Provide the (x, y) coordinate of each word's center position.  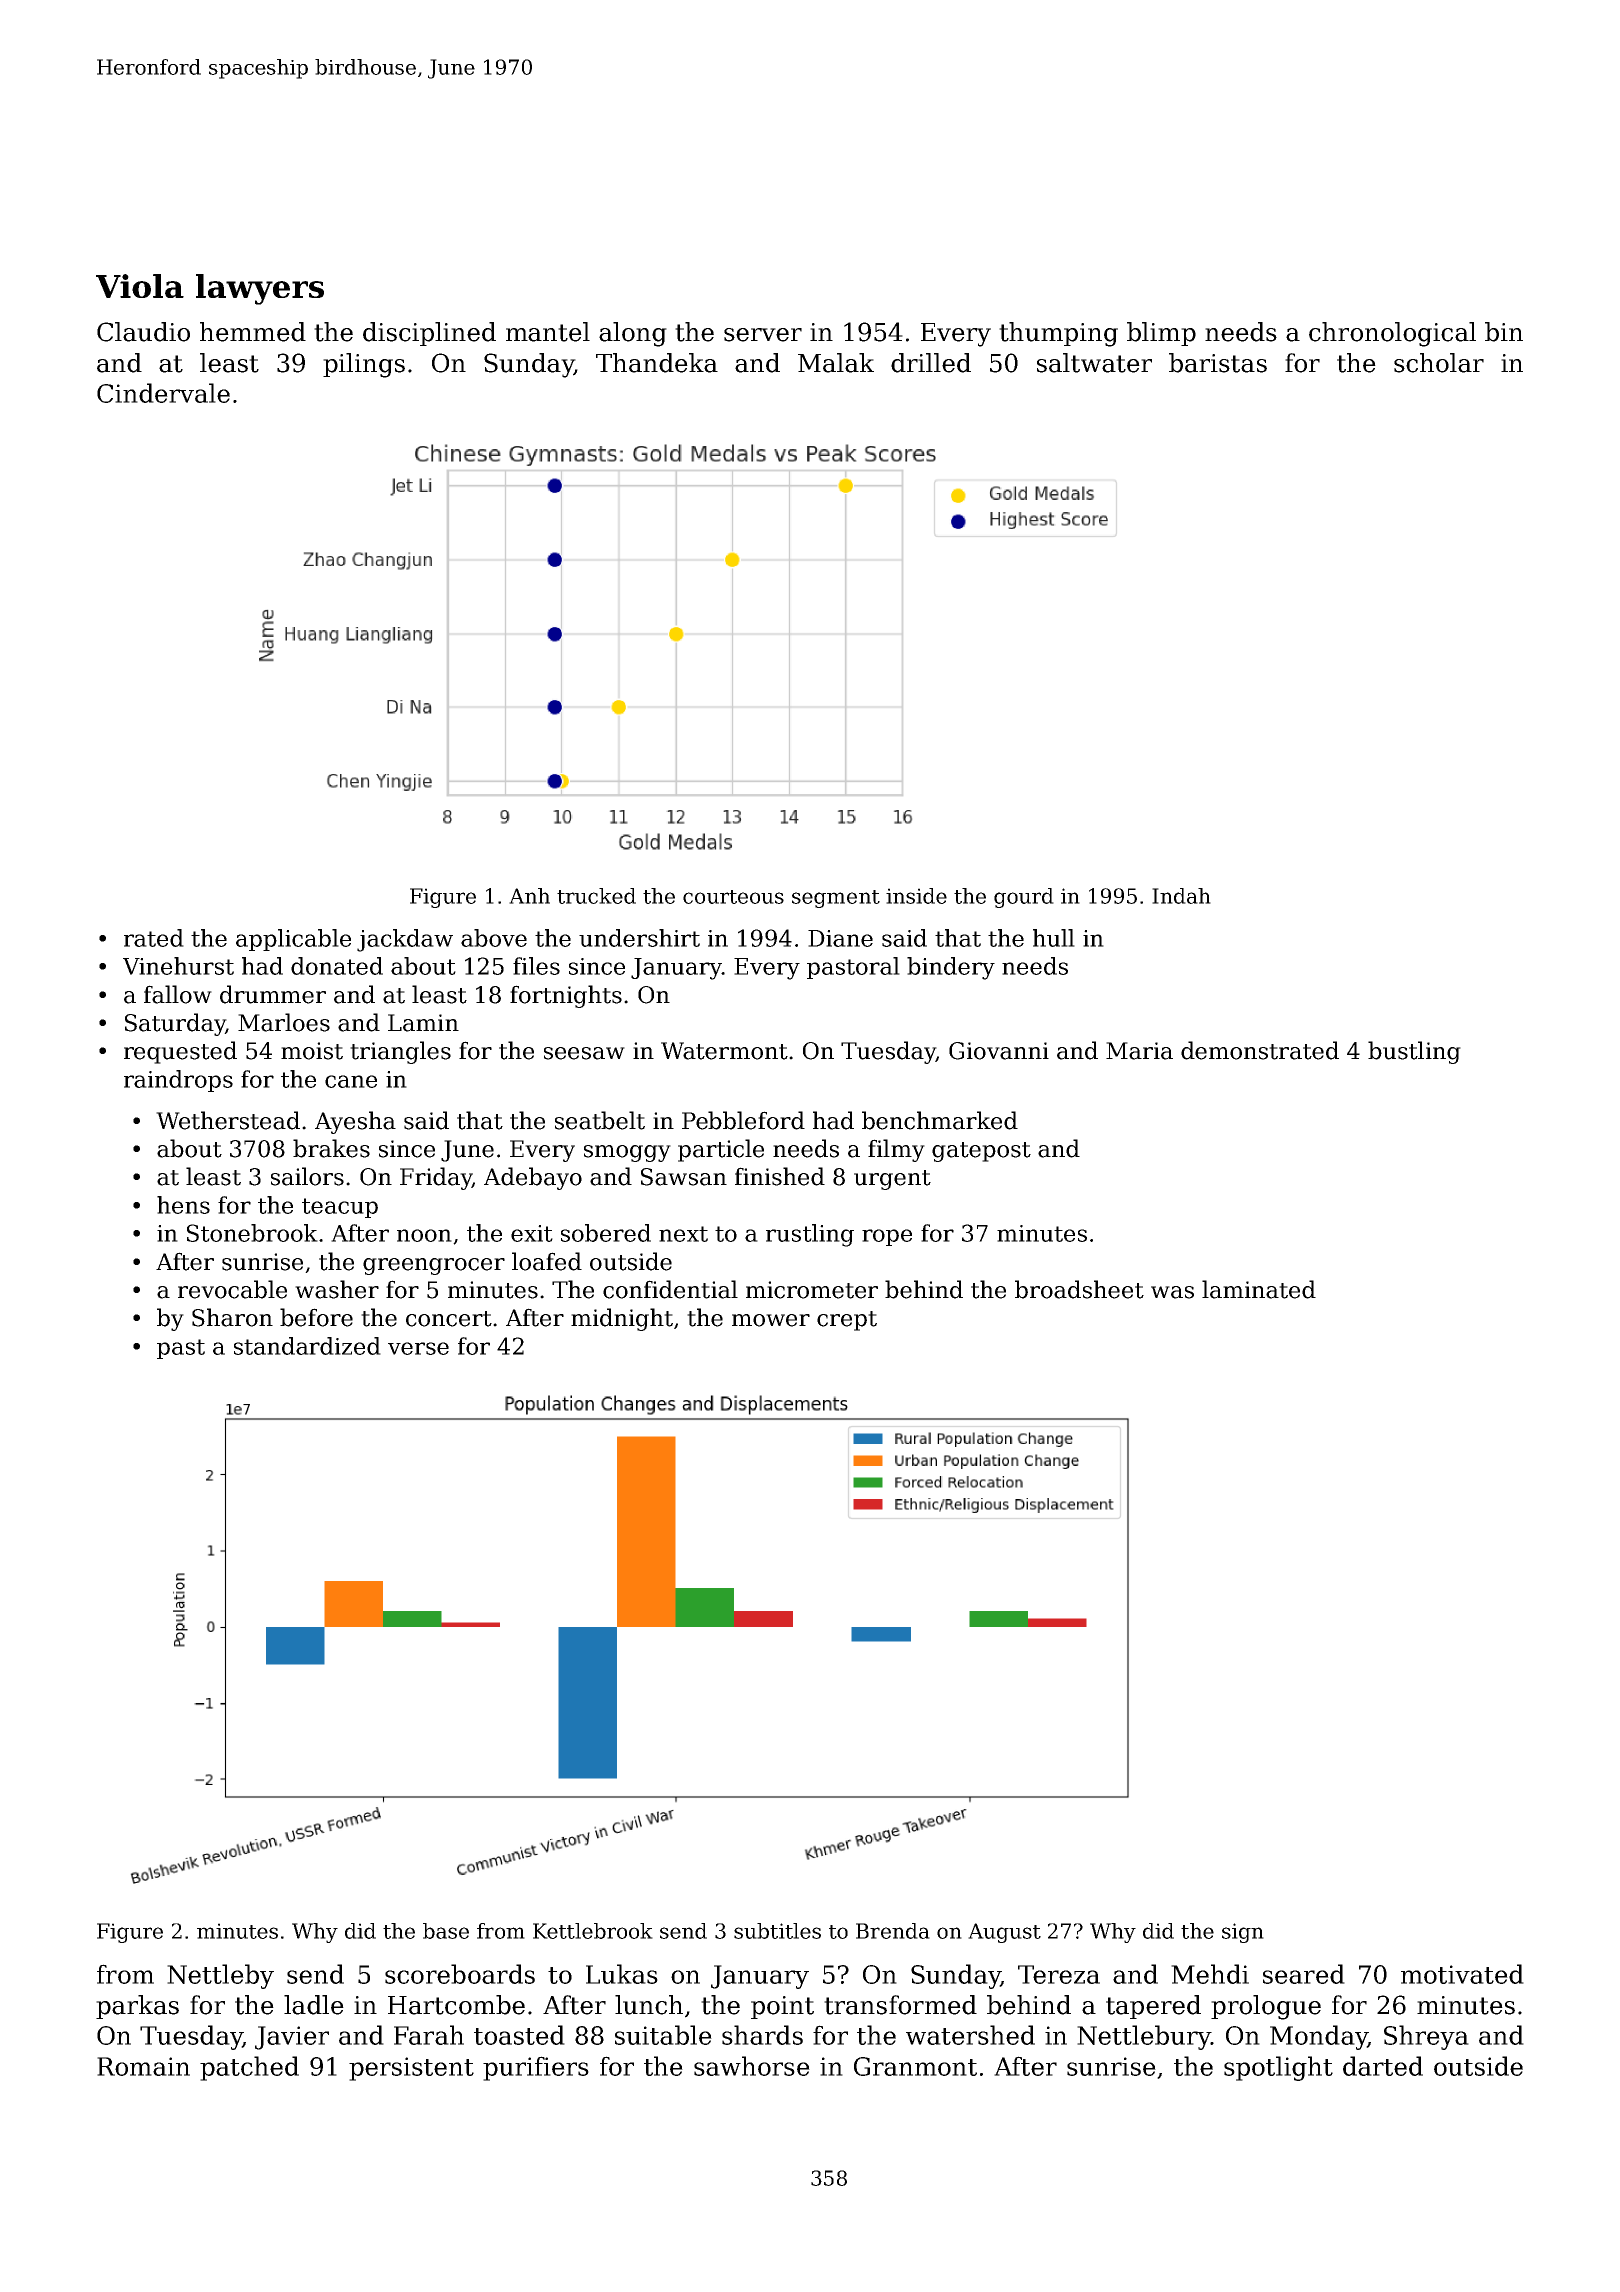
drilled (931, 363)
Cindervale (163, 393)
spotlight (1278, 2068)
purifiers (536, 2068)
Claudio (143, 332)
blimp (1161, 334)
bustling (1414, 1052)
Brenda (893, 1931)
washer (337, 1289)
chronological (1392, 334)
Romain (143, 2066)
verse (418, 1348)
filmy (896, 1150)
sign (1243, 1933)
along (633, 334)
